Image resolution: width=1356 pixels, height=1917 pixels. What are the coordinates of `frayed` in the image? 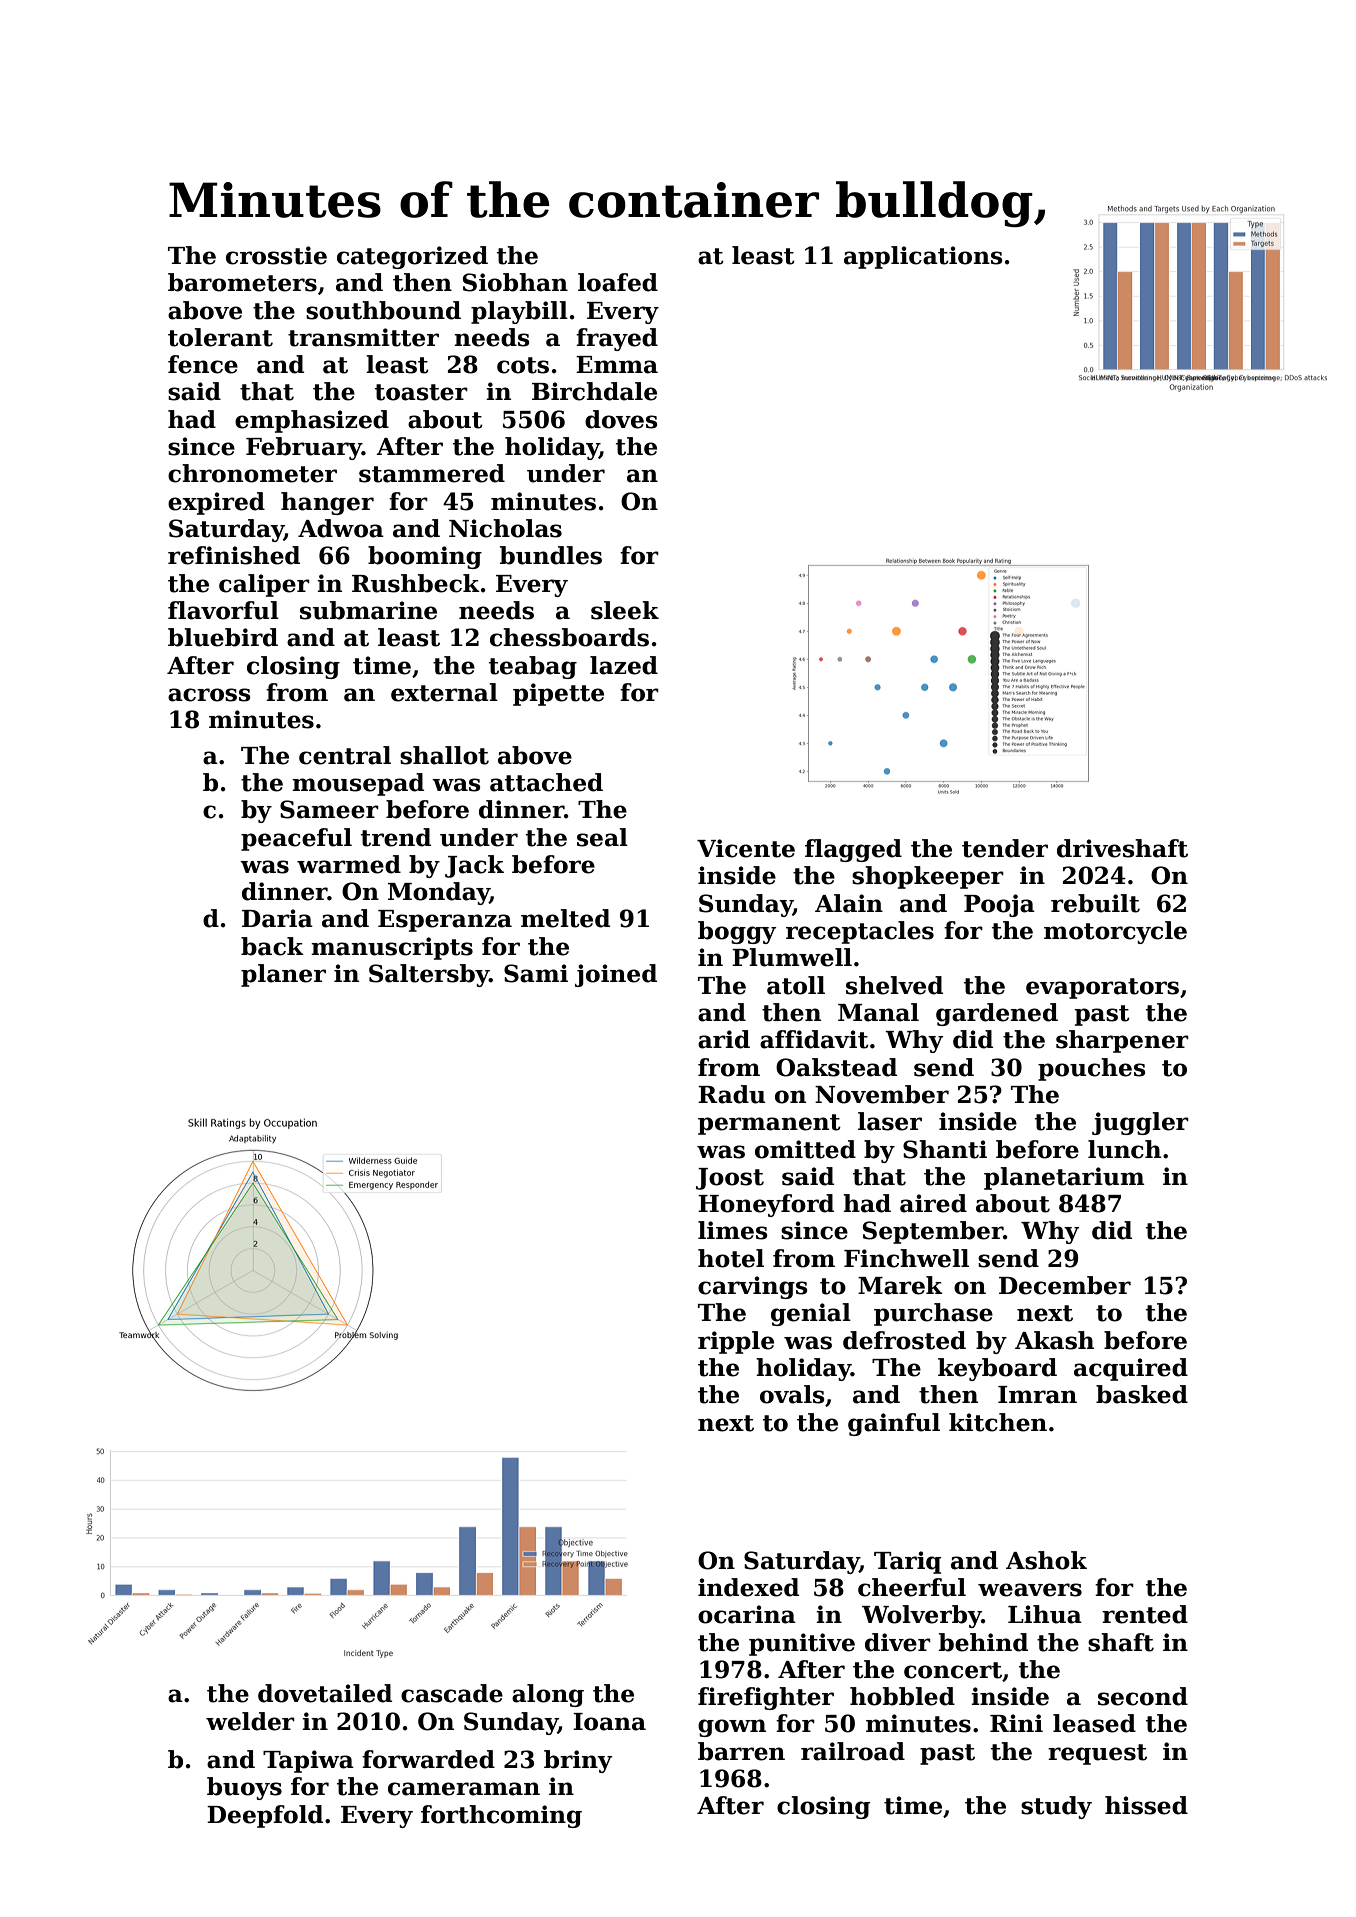 It's located at (617, 339).
